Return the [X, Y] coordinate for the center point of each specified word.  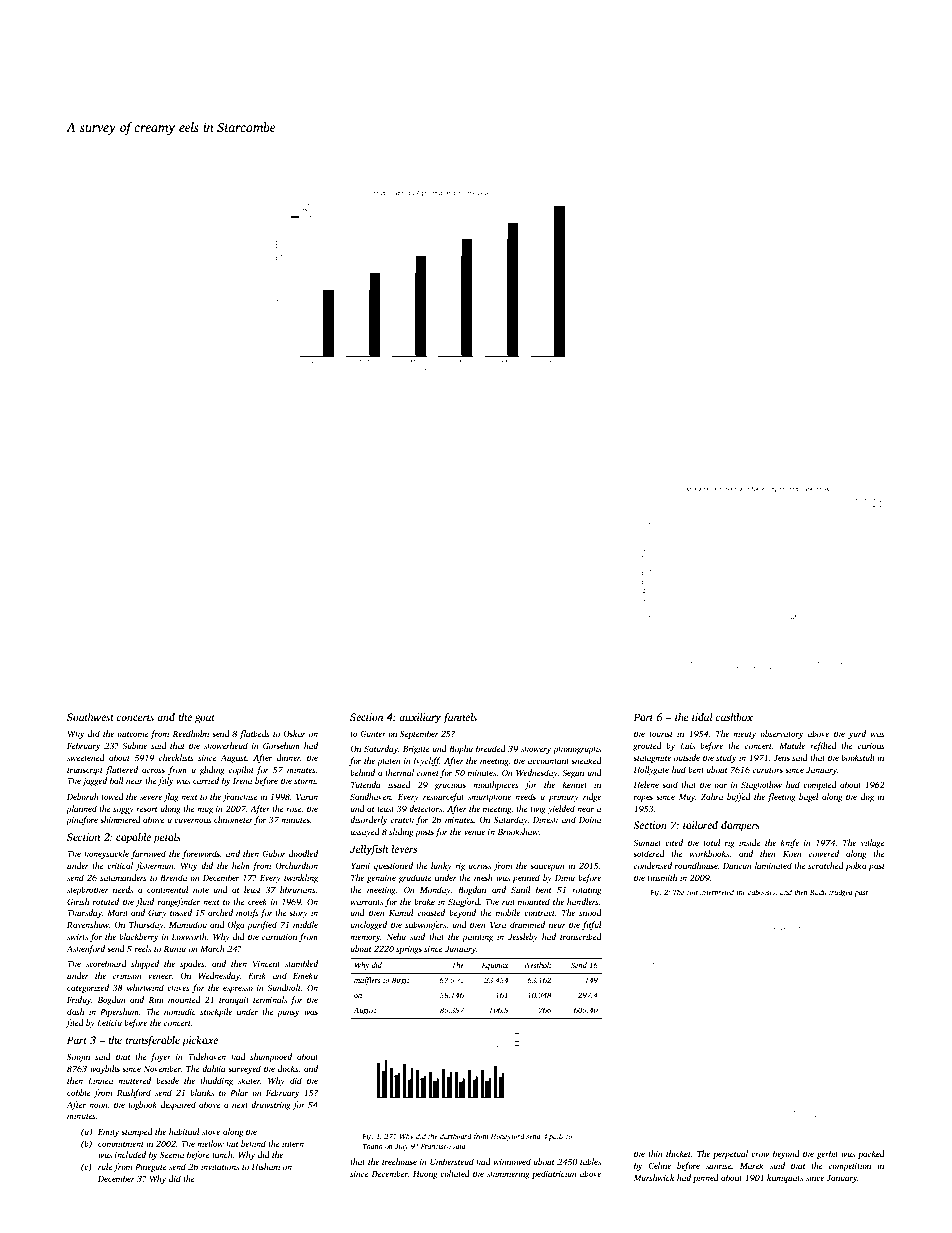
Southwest [90, 717]
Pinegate [151, 1168]
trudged [841, 893]
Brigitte [416, 750]
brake [424, 901]
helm [241, 865]
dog [867, 797]
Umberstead [452, 1161]
